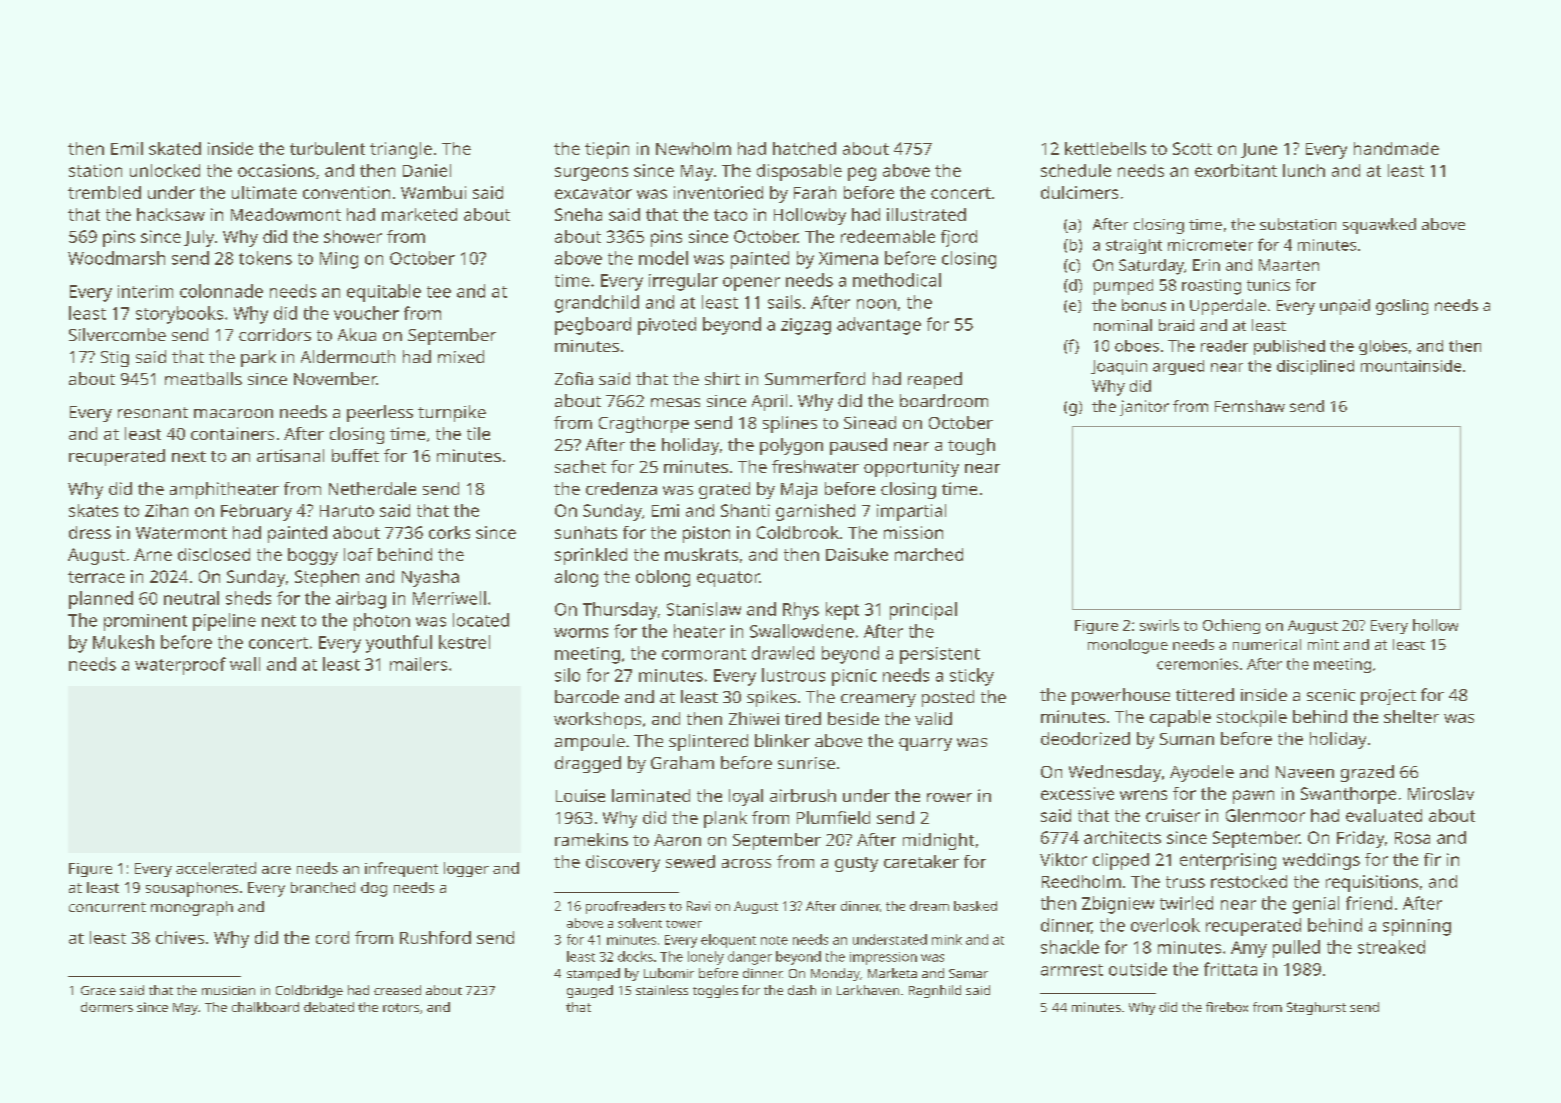 The height and width of the screenshot is (1103, 1561). I want to click on illustrated, so click(926, 214).
